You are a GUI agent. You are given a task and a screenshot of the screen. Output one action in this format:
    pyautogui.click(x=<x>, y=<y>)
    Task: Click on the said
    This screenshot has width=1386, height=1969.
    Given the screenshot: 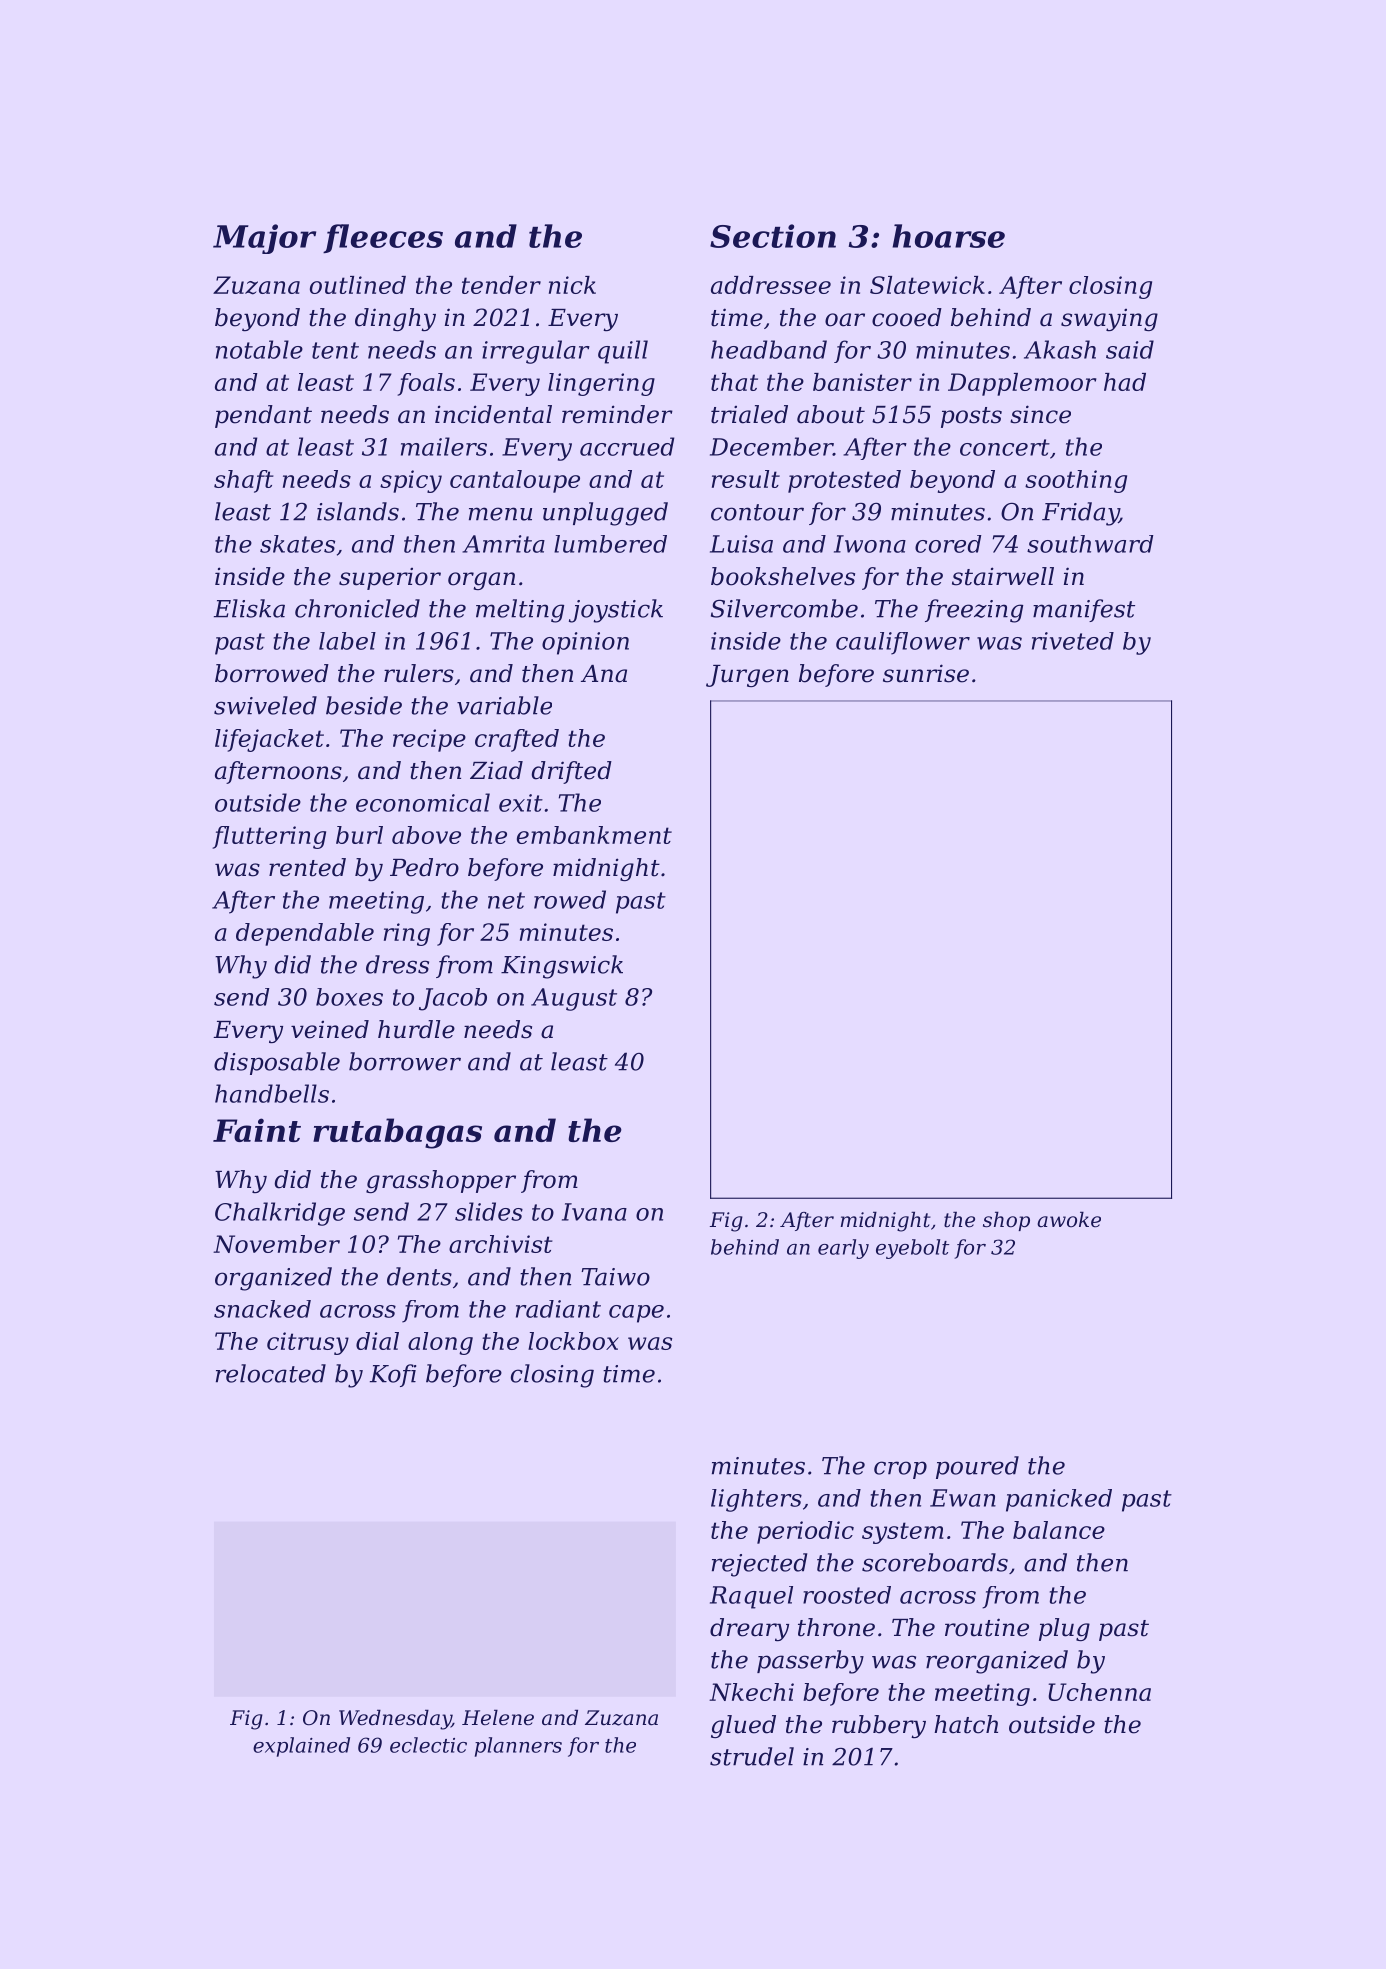 What is the action you would take?
    pyautogui.click(x=1130, y=349)
